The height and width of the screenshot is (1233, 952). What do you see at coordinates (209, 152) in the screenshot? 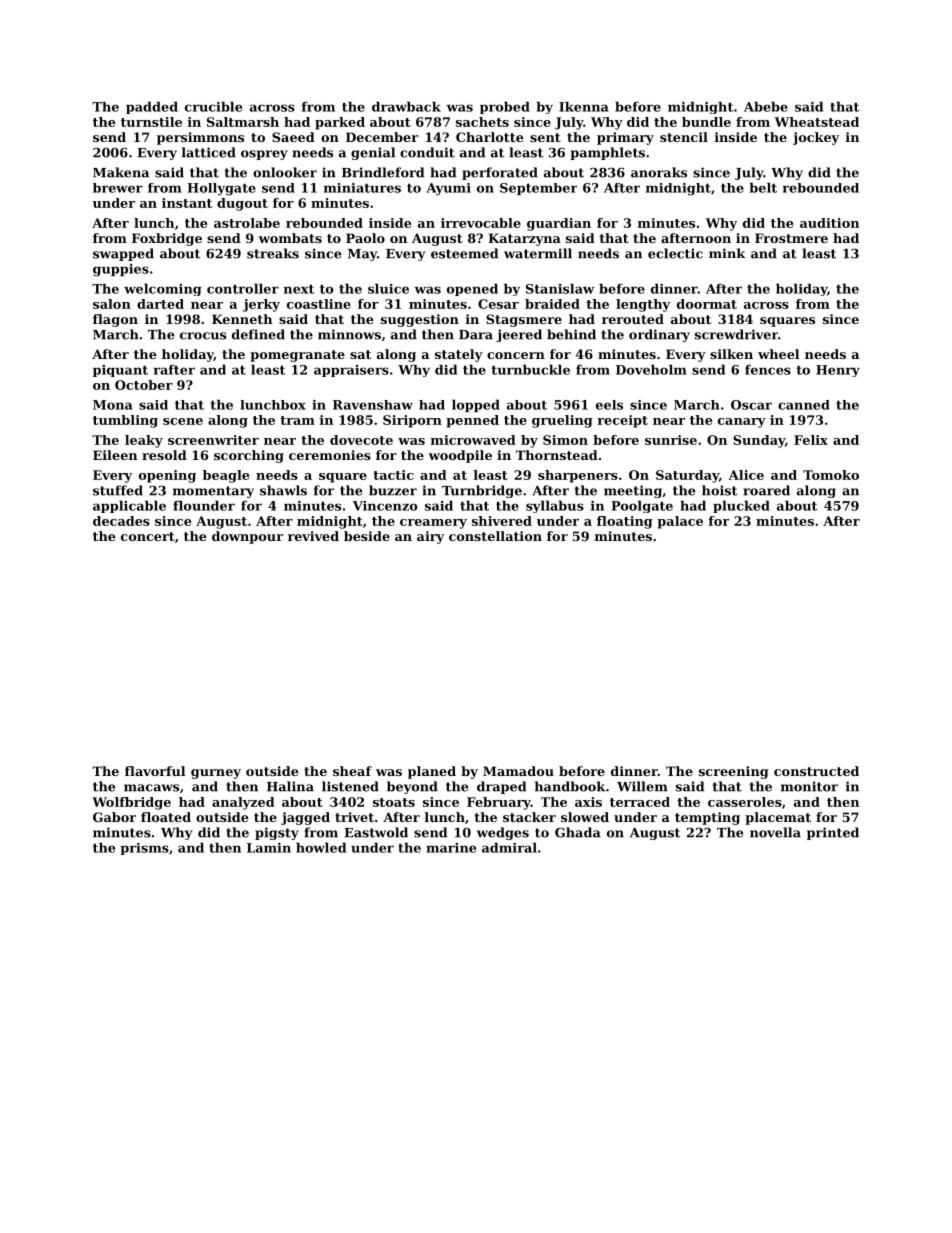
I see `latticed` at bounding box center [209, 152].
